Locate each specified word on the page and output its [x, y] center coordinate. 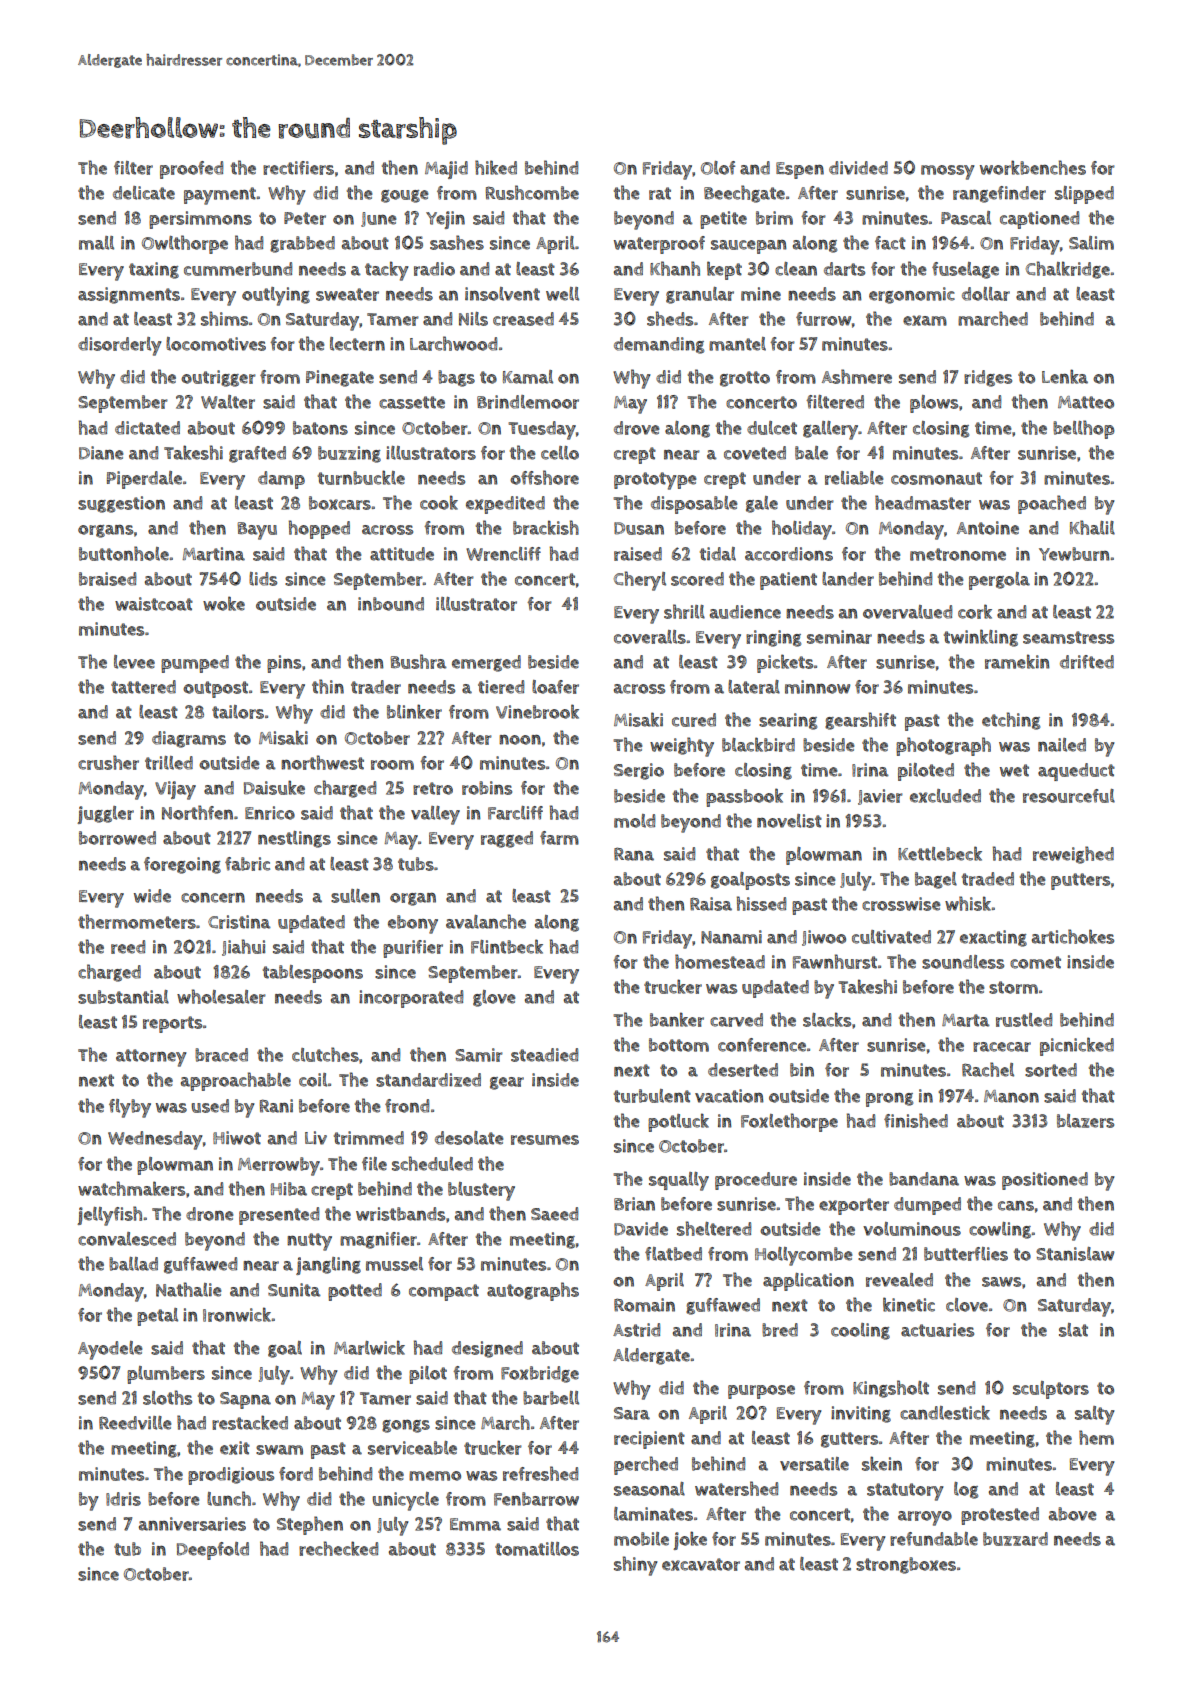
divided [858, 168]
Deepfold [213, 1551]
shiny [636, 1566]
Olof [718, 168]
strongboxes [906, 1565]
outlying [276, 296]
